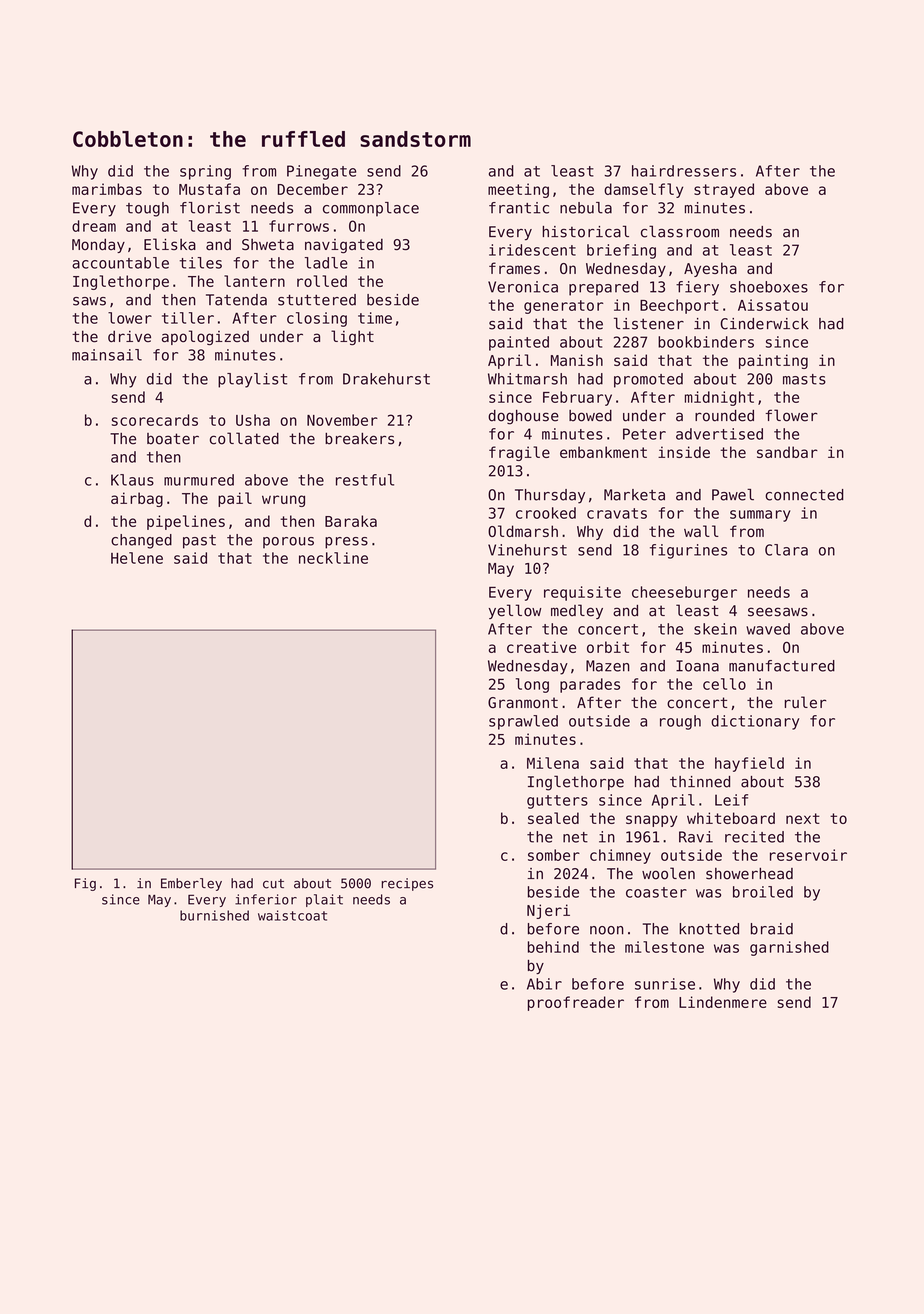 This image has width=924, height=1314. I want to click on Emberley, so click(191, 884).
